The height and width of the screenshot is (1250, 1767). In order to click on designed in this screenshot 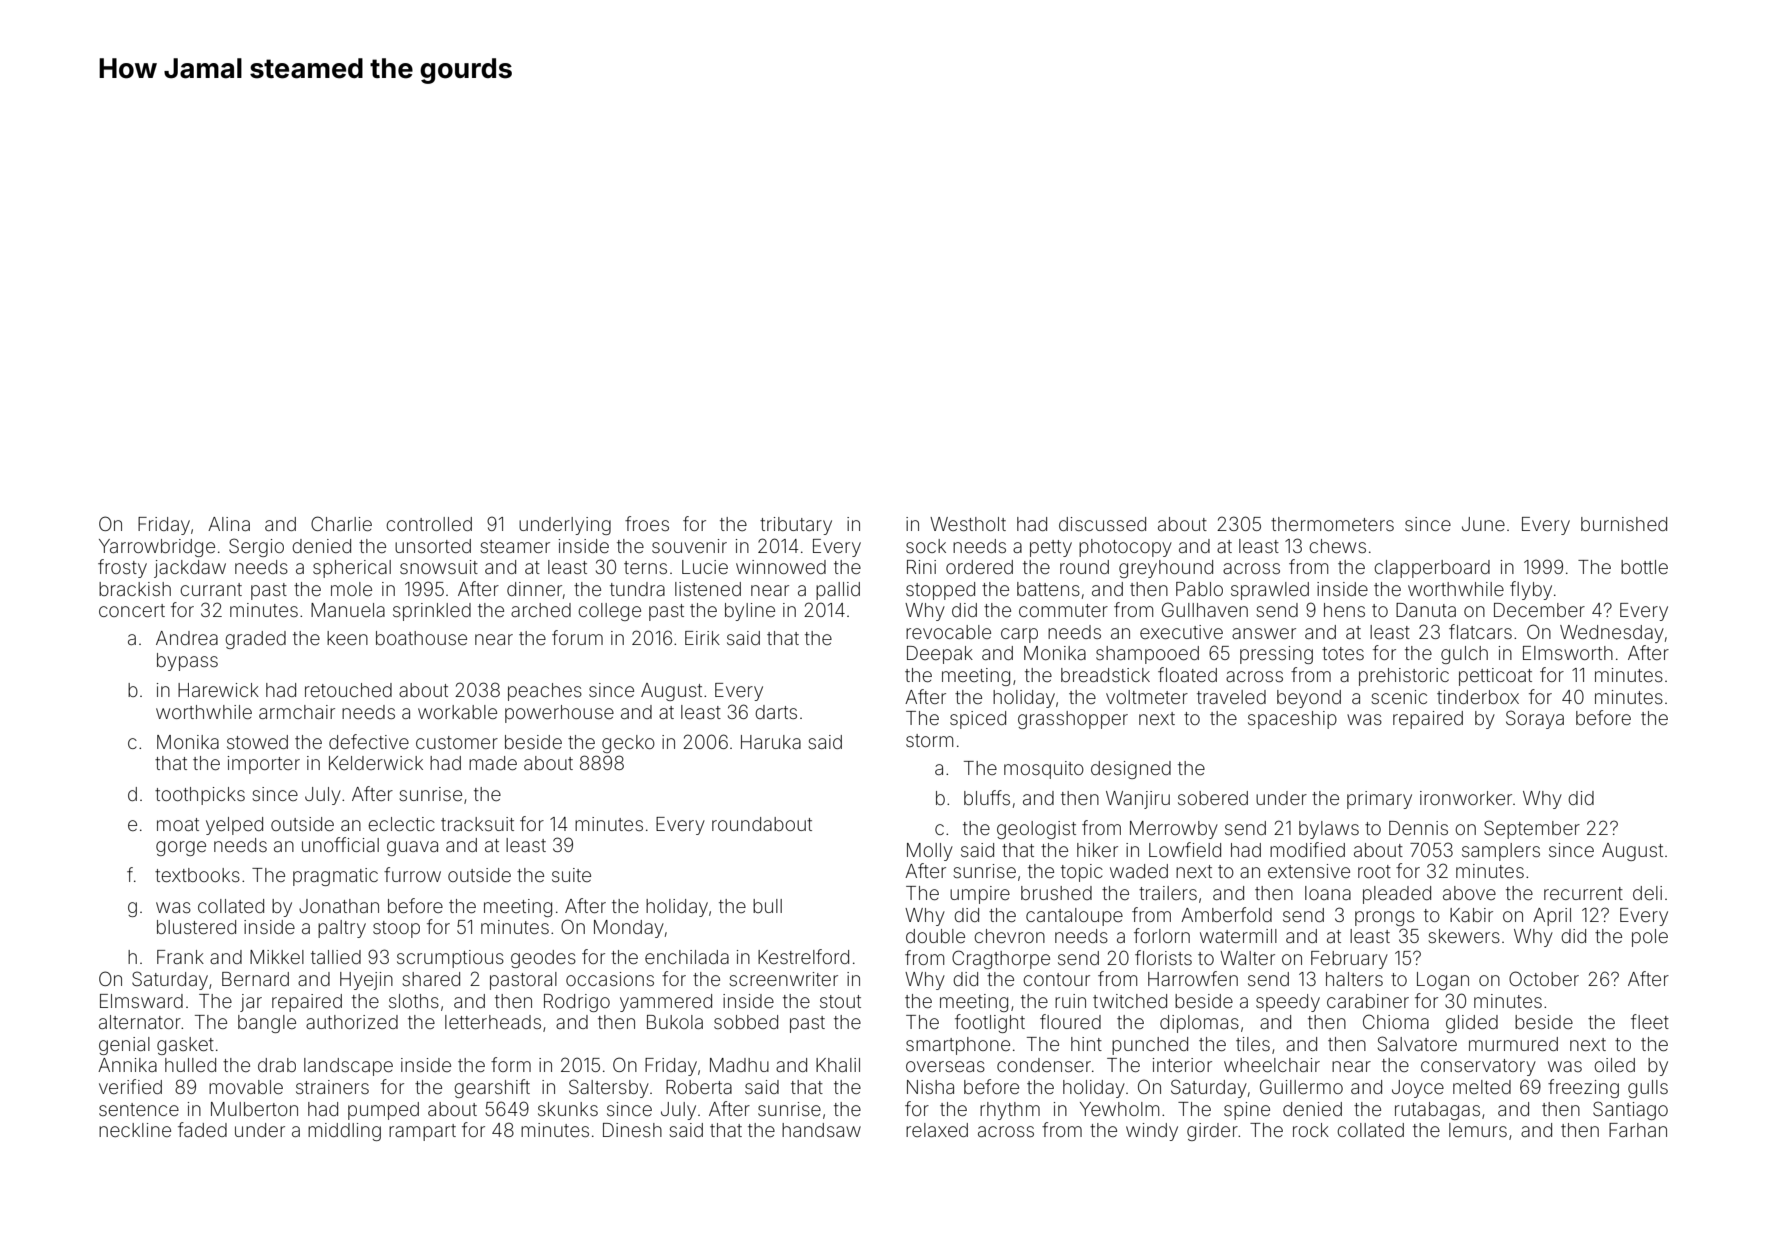, I will do `click(1131, 770)`.
